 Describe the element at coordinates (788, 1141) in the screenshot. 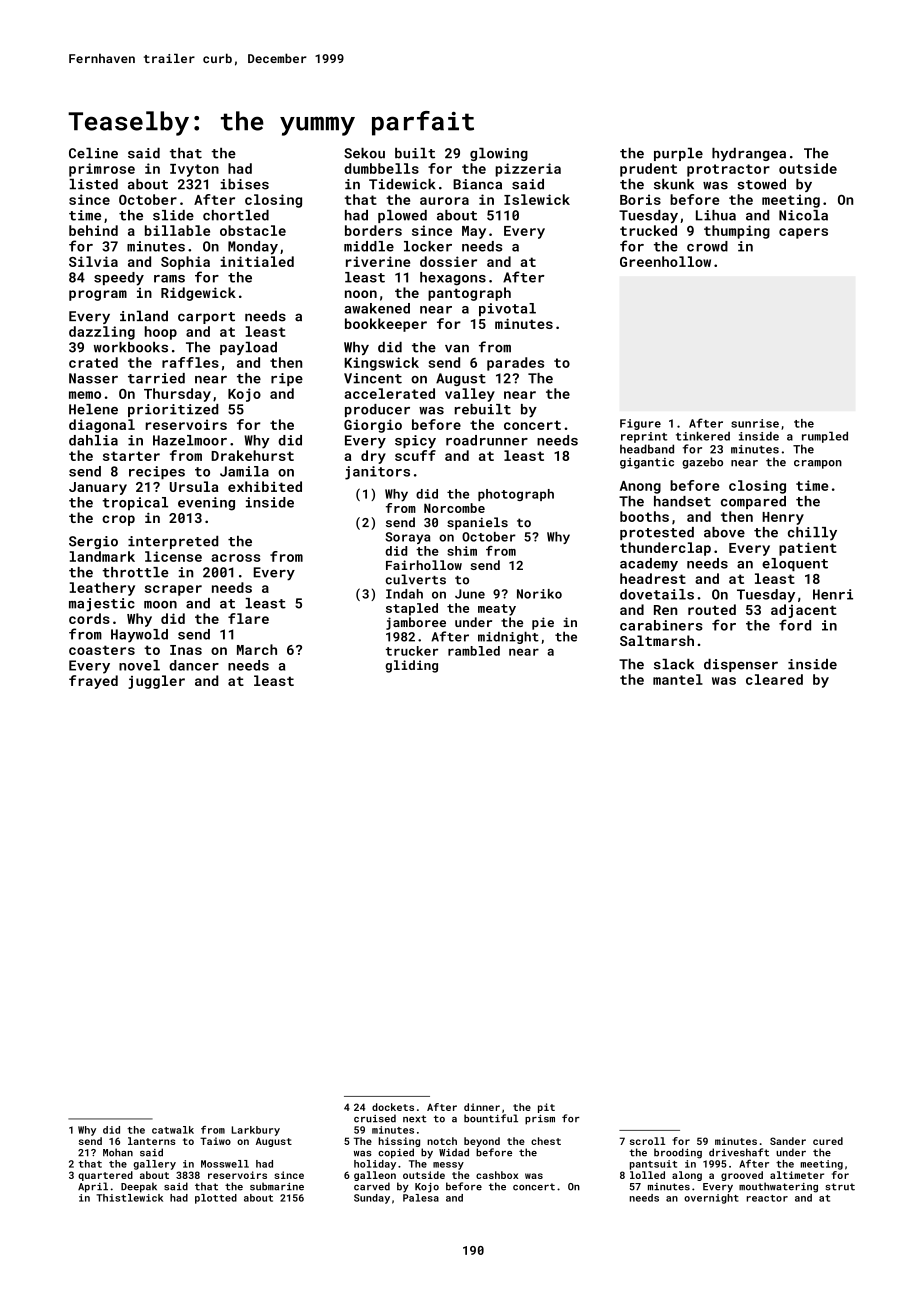

I see `Sander` at that location.
